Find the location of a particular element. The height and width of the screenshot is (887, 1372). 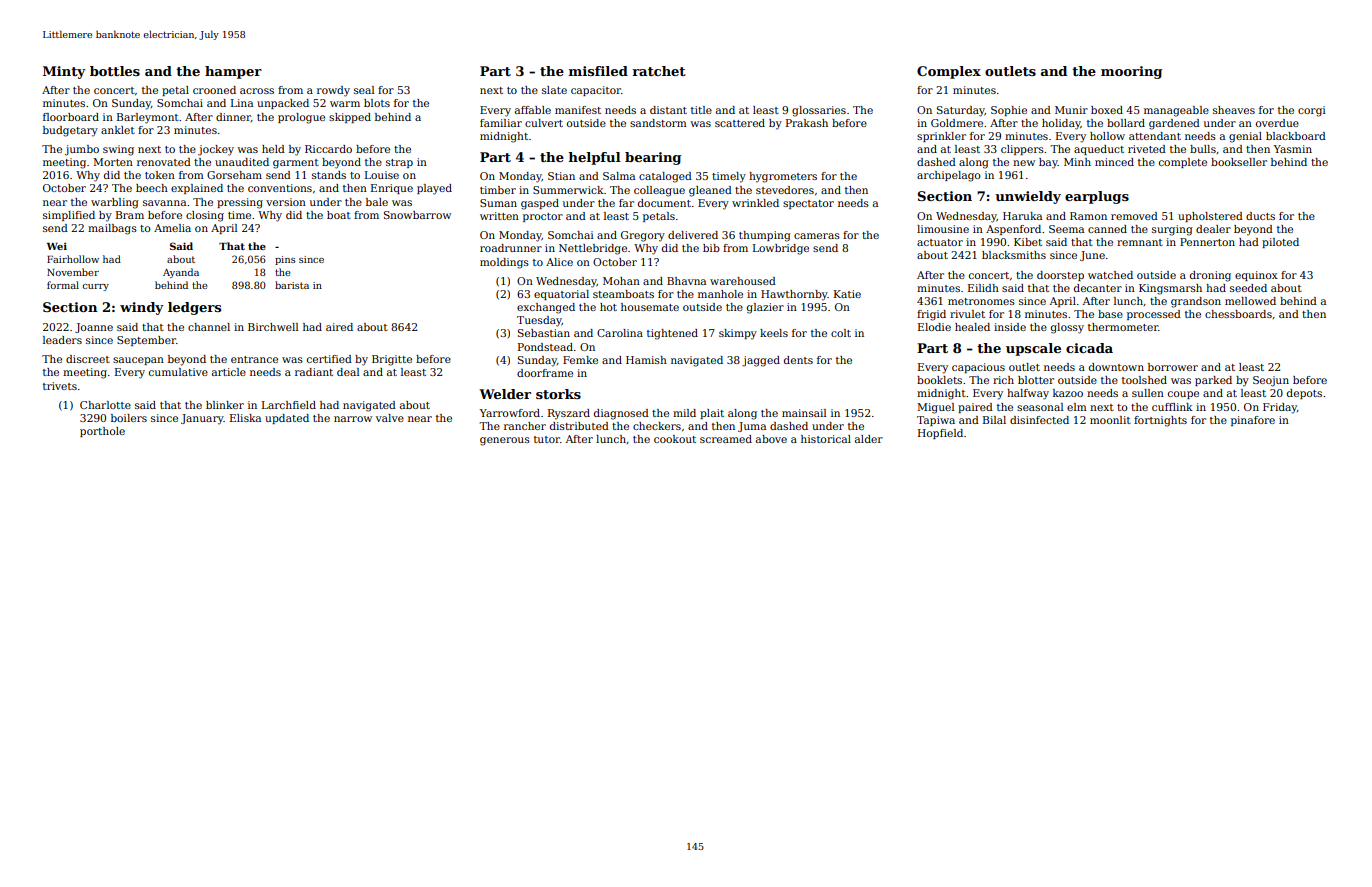

far is located at coordinates (626, 203).
